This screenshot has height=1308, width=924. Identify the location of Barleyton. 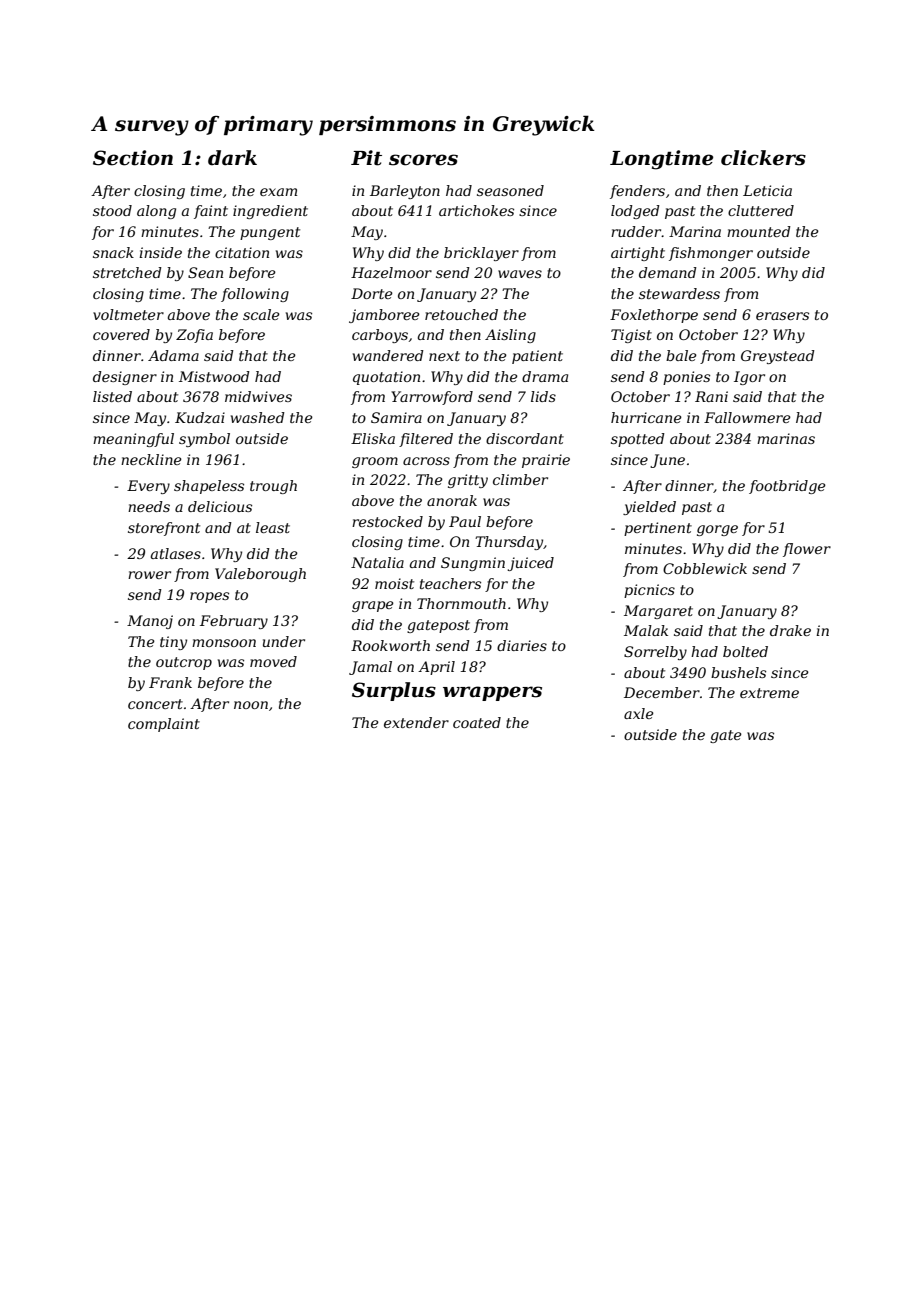
(405, 192).
